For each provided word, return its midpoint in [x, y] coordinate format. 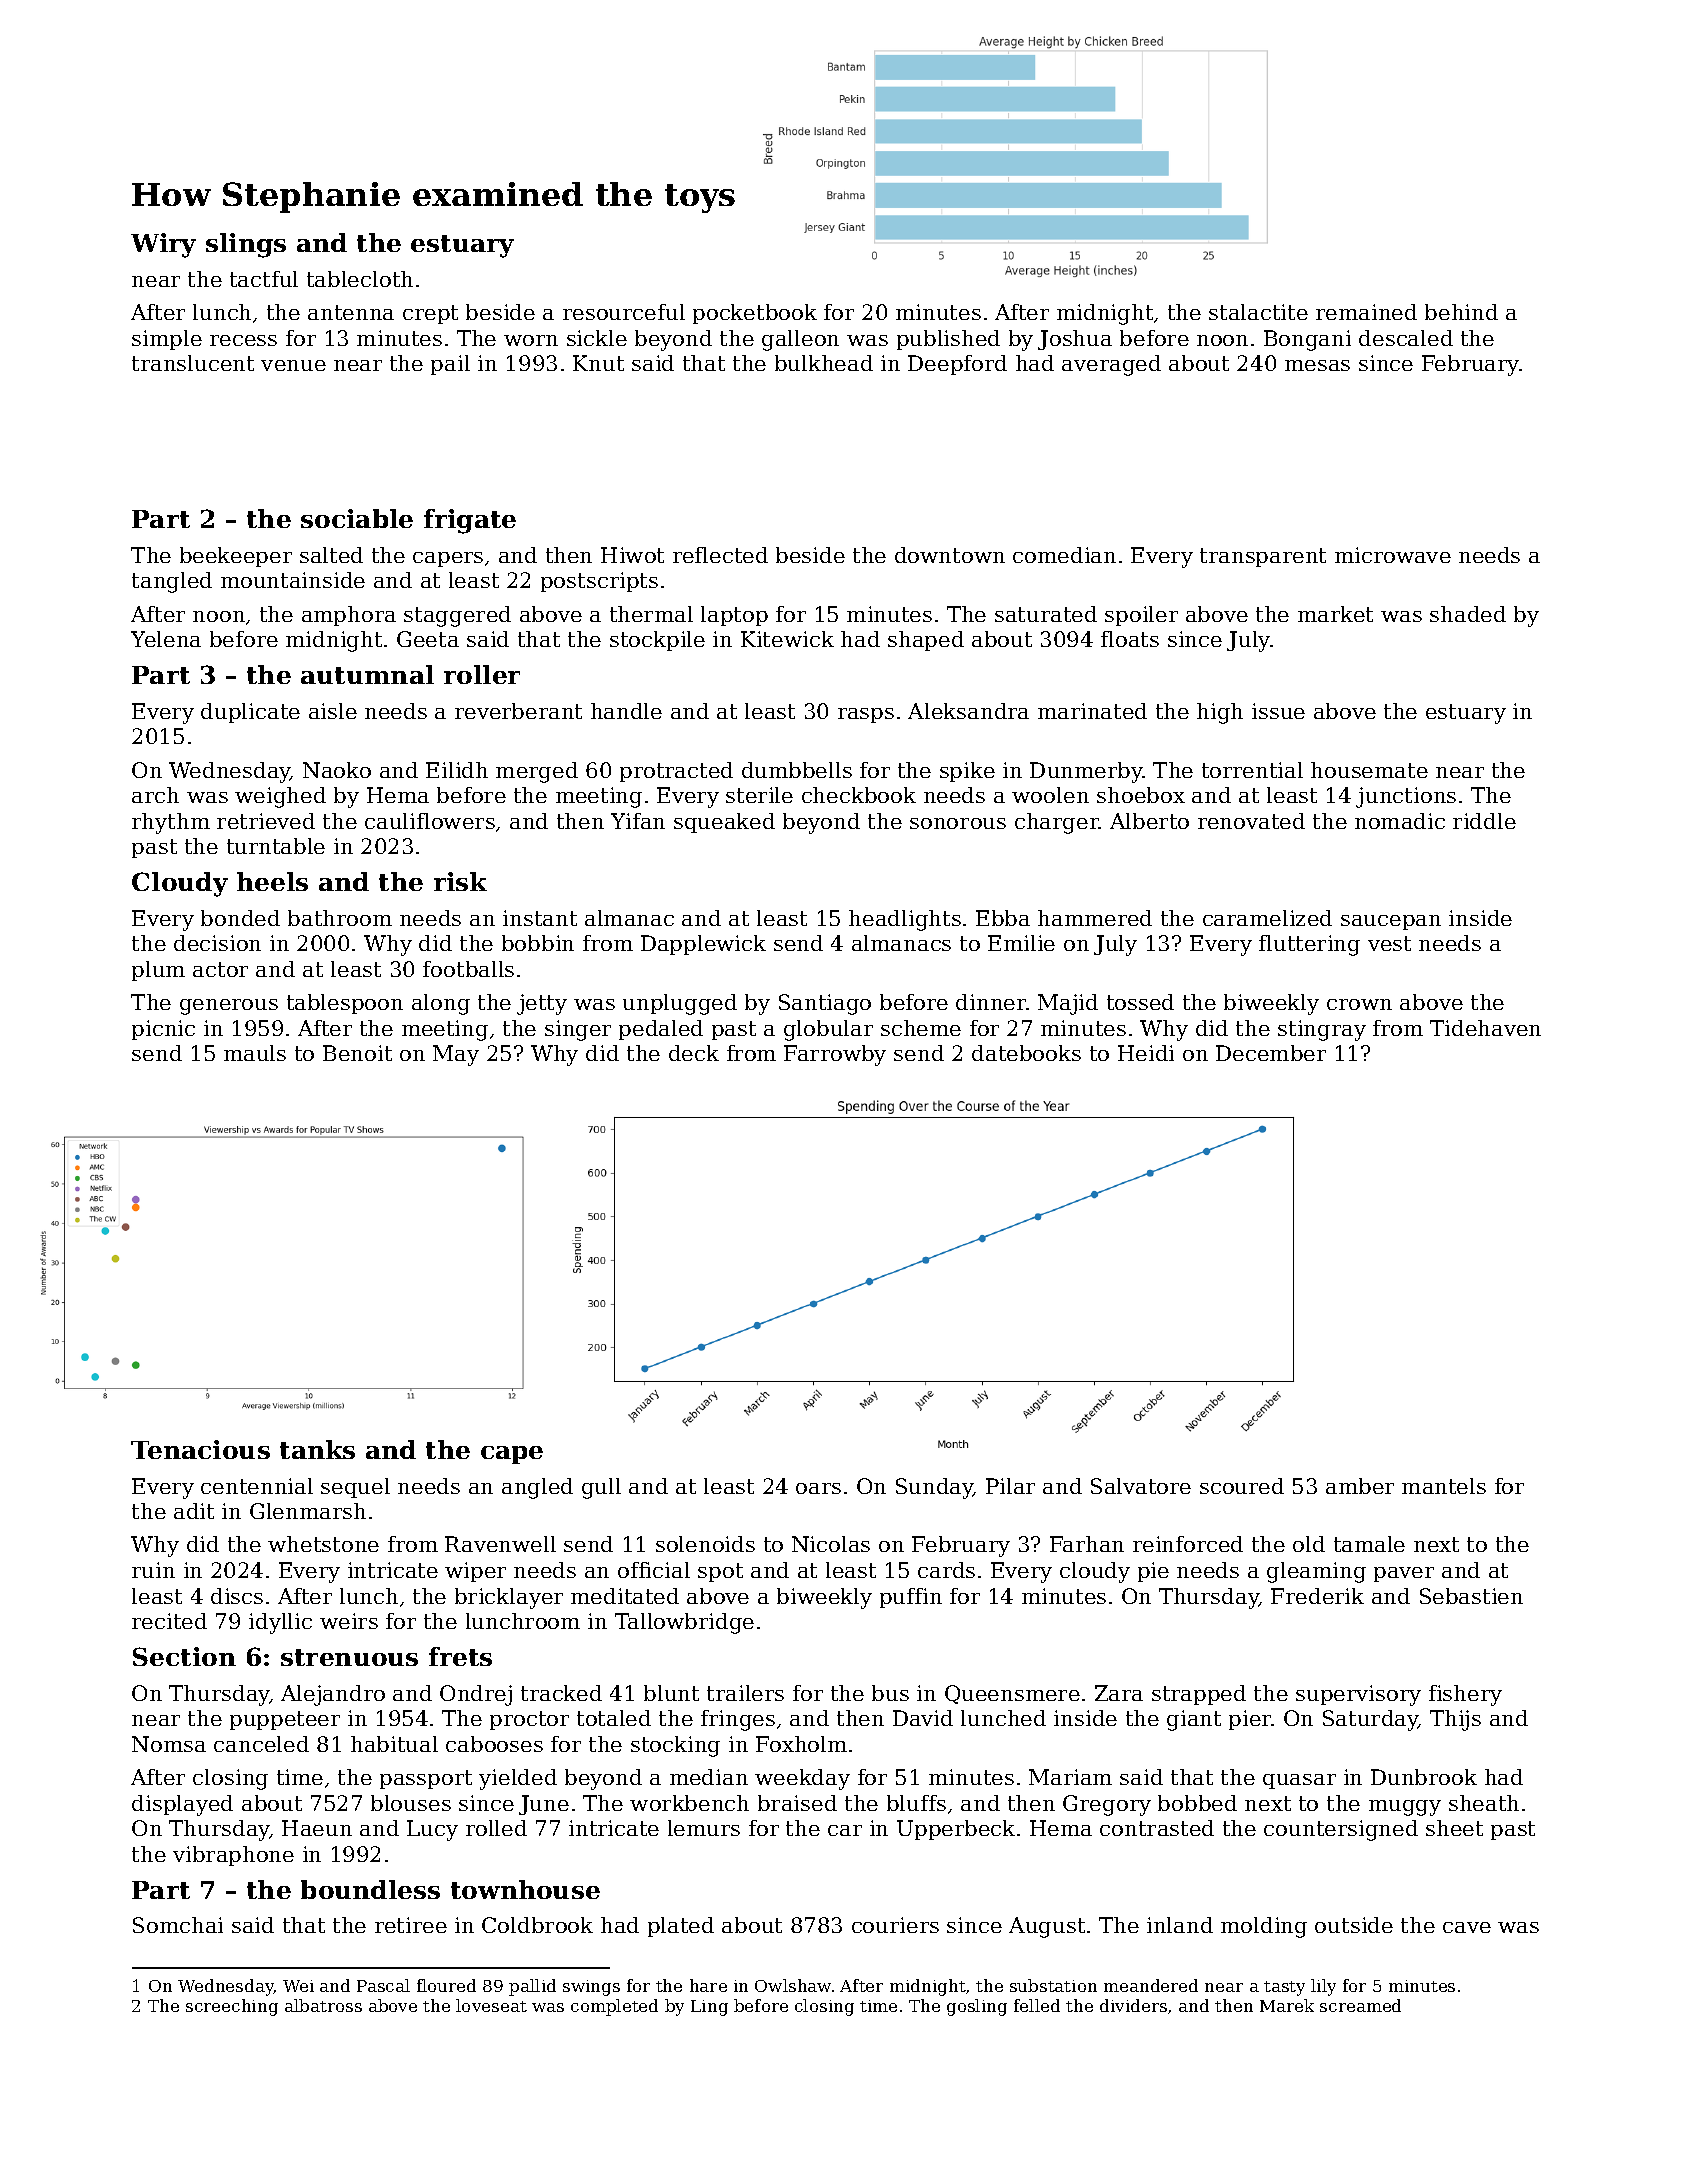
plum [158, 971]
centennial [257, 1486]
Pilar [1010, 1486]
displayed [182, 1805]
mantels [1444, 1486]
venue [293, 365]
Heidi [1146, 1053]
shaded [1468, 614]
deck [694, 1053]
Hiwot [632, 555]
